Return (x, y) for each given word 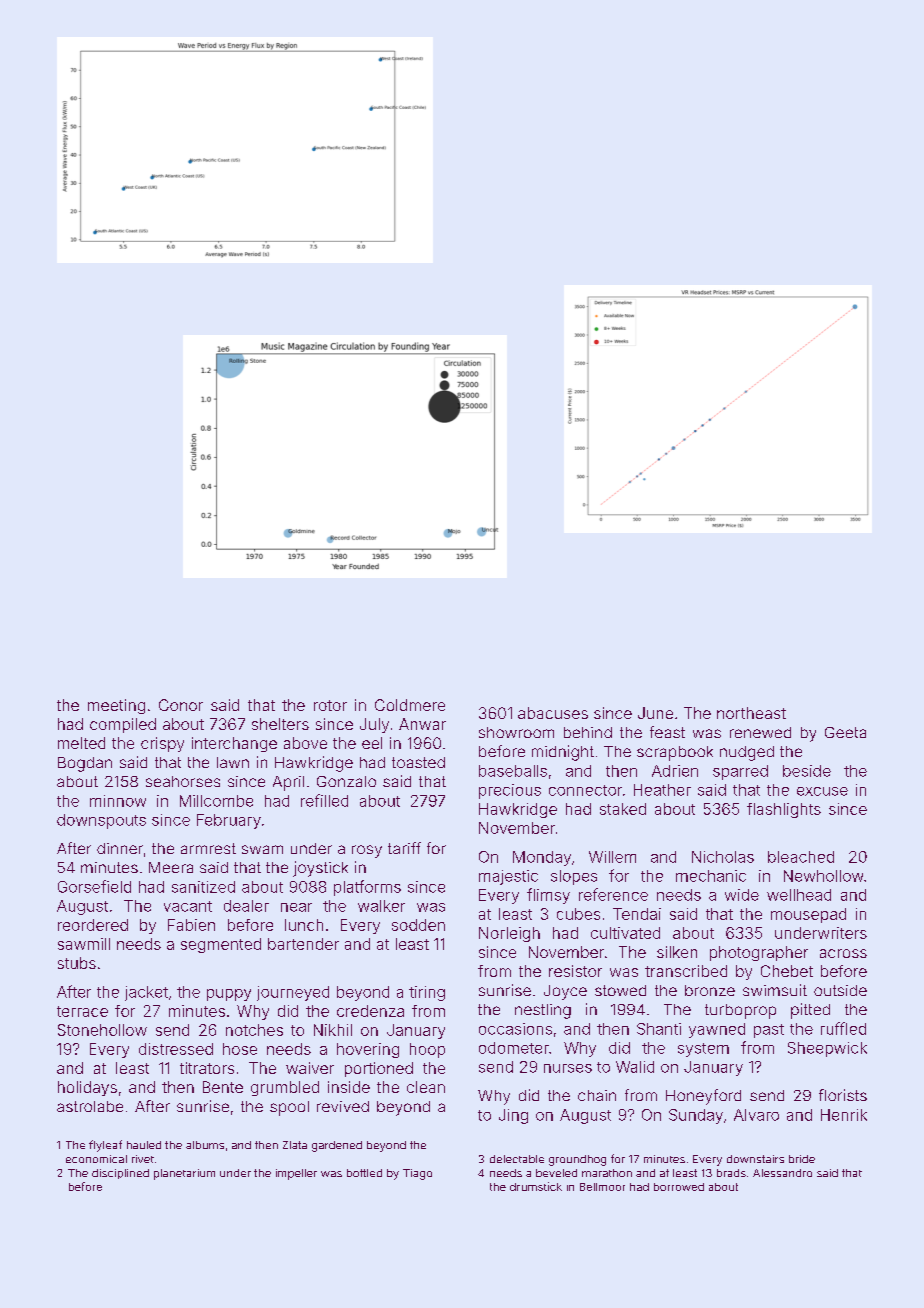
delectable (517, 1159)
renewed (760, 732)
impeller (296, 1174)
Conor (181, 705)
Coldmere (410, 705)
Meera (171, 867)
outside (840, 990)
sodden (418, 925)
